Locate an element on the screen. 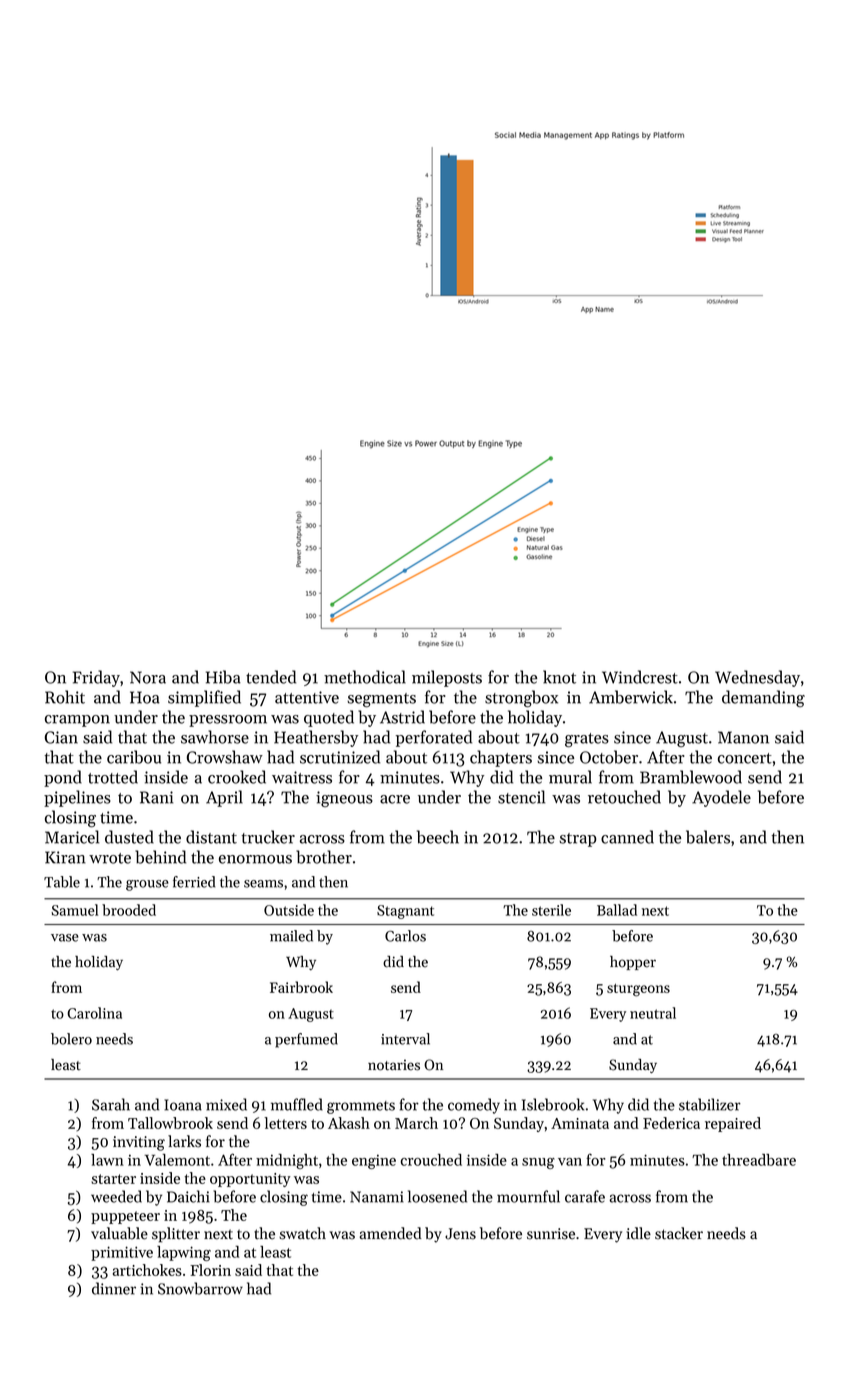 This screenshot has width=849, height=1400. Valemont is located at coordinates (177, 1160).
